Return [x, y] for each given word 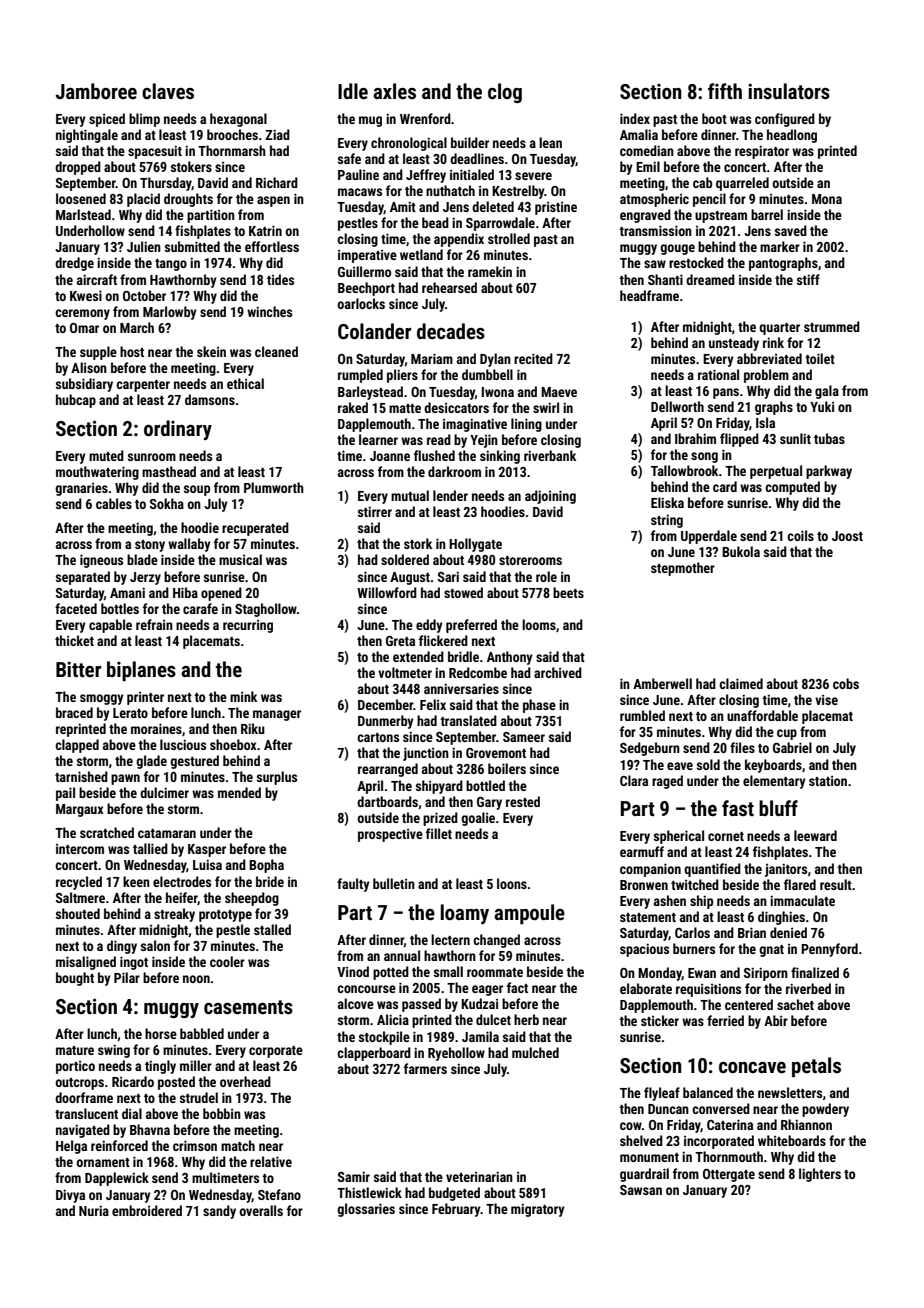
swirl [546, 407]
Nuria [94, 1210]
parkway [829, 472]
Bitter [78, 669]
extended [418, 656]
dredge [74, 264]
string [667, 521]
